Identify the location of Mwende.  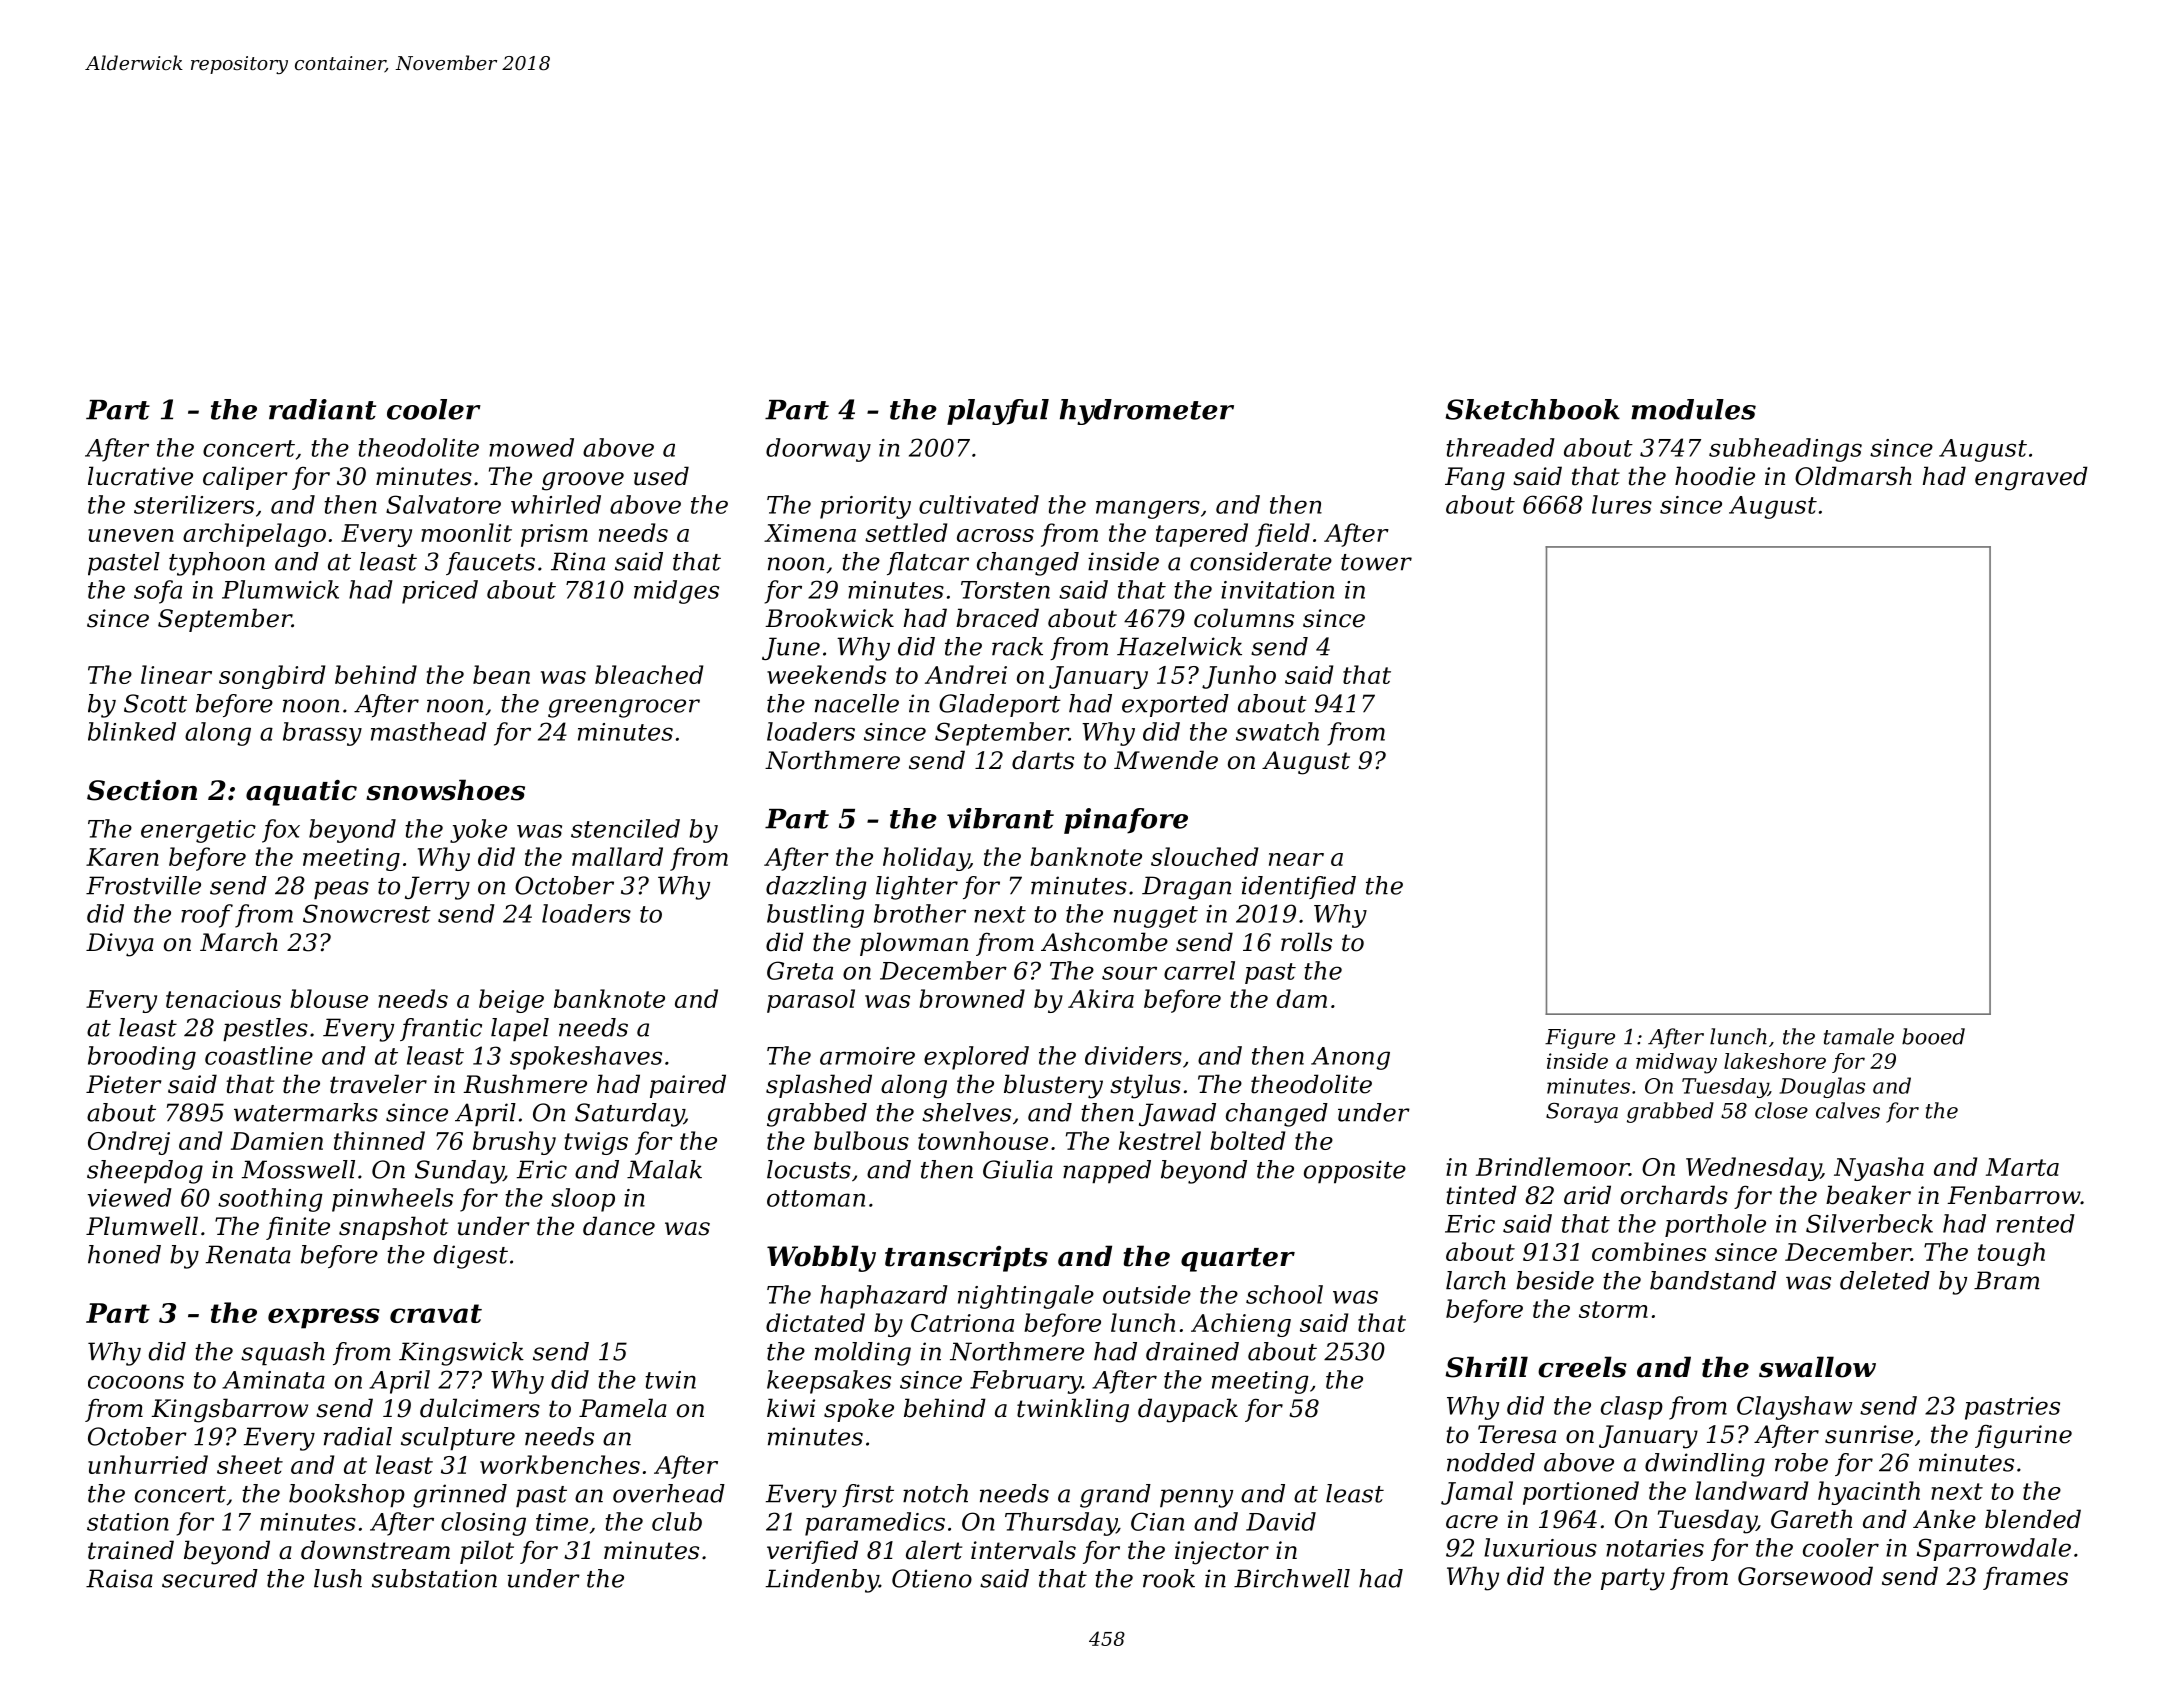
(1166, 760).
